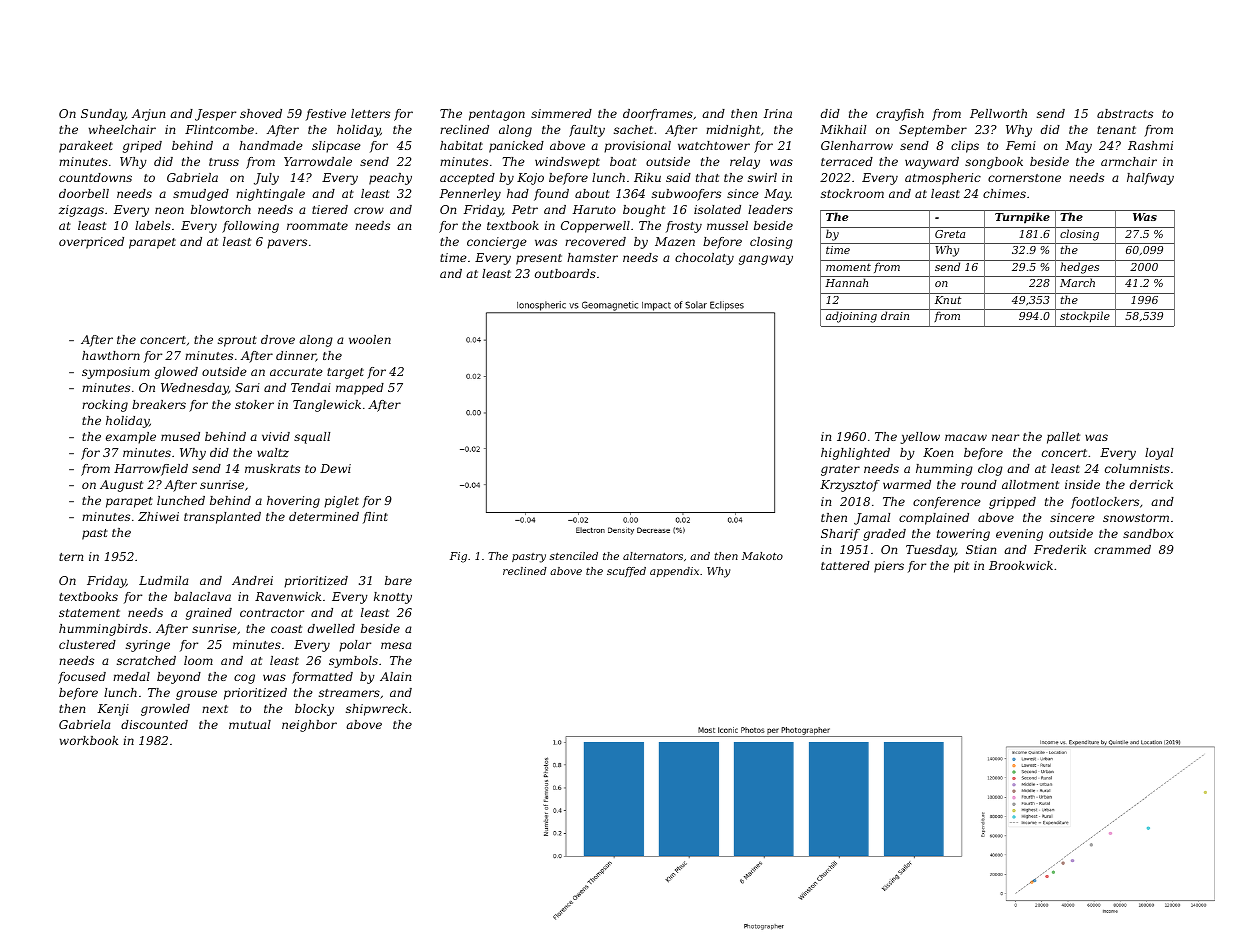 The height and width of the screenshot is (952, 1233). Describe the element at coordinates (1063, 438) in the screenshot. I see `pallet` at that location.
